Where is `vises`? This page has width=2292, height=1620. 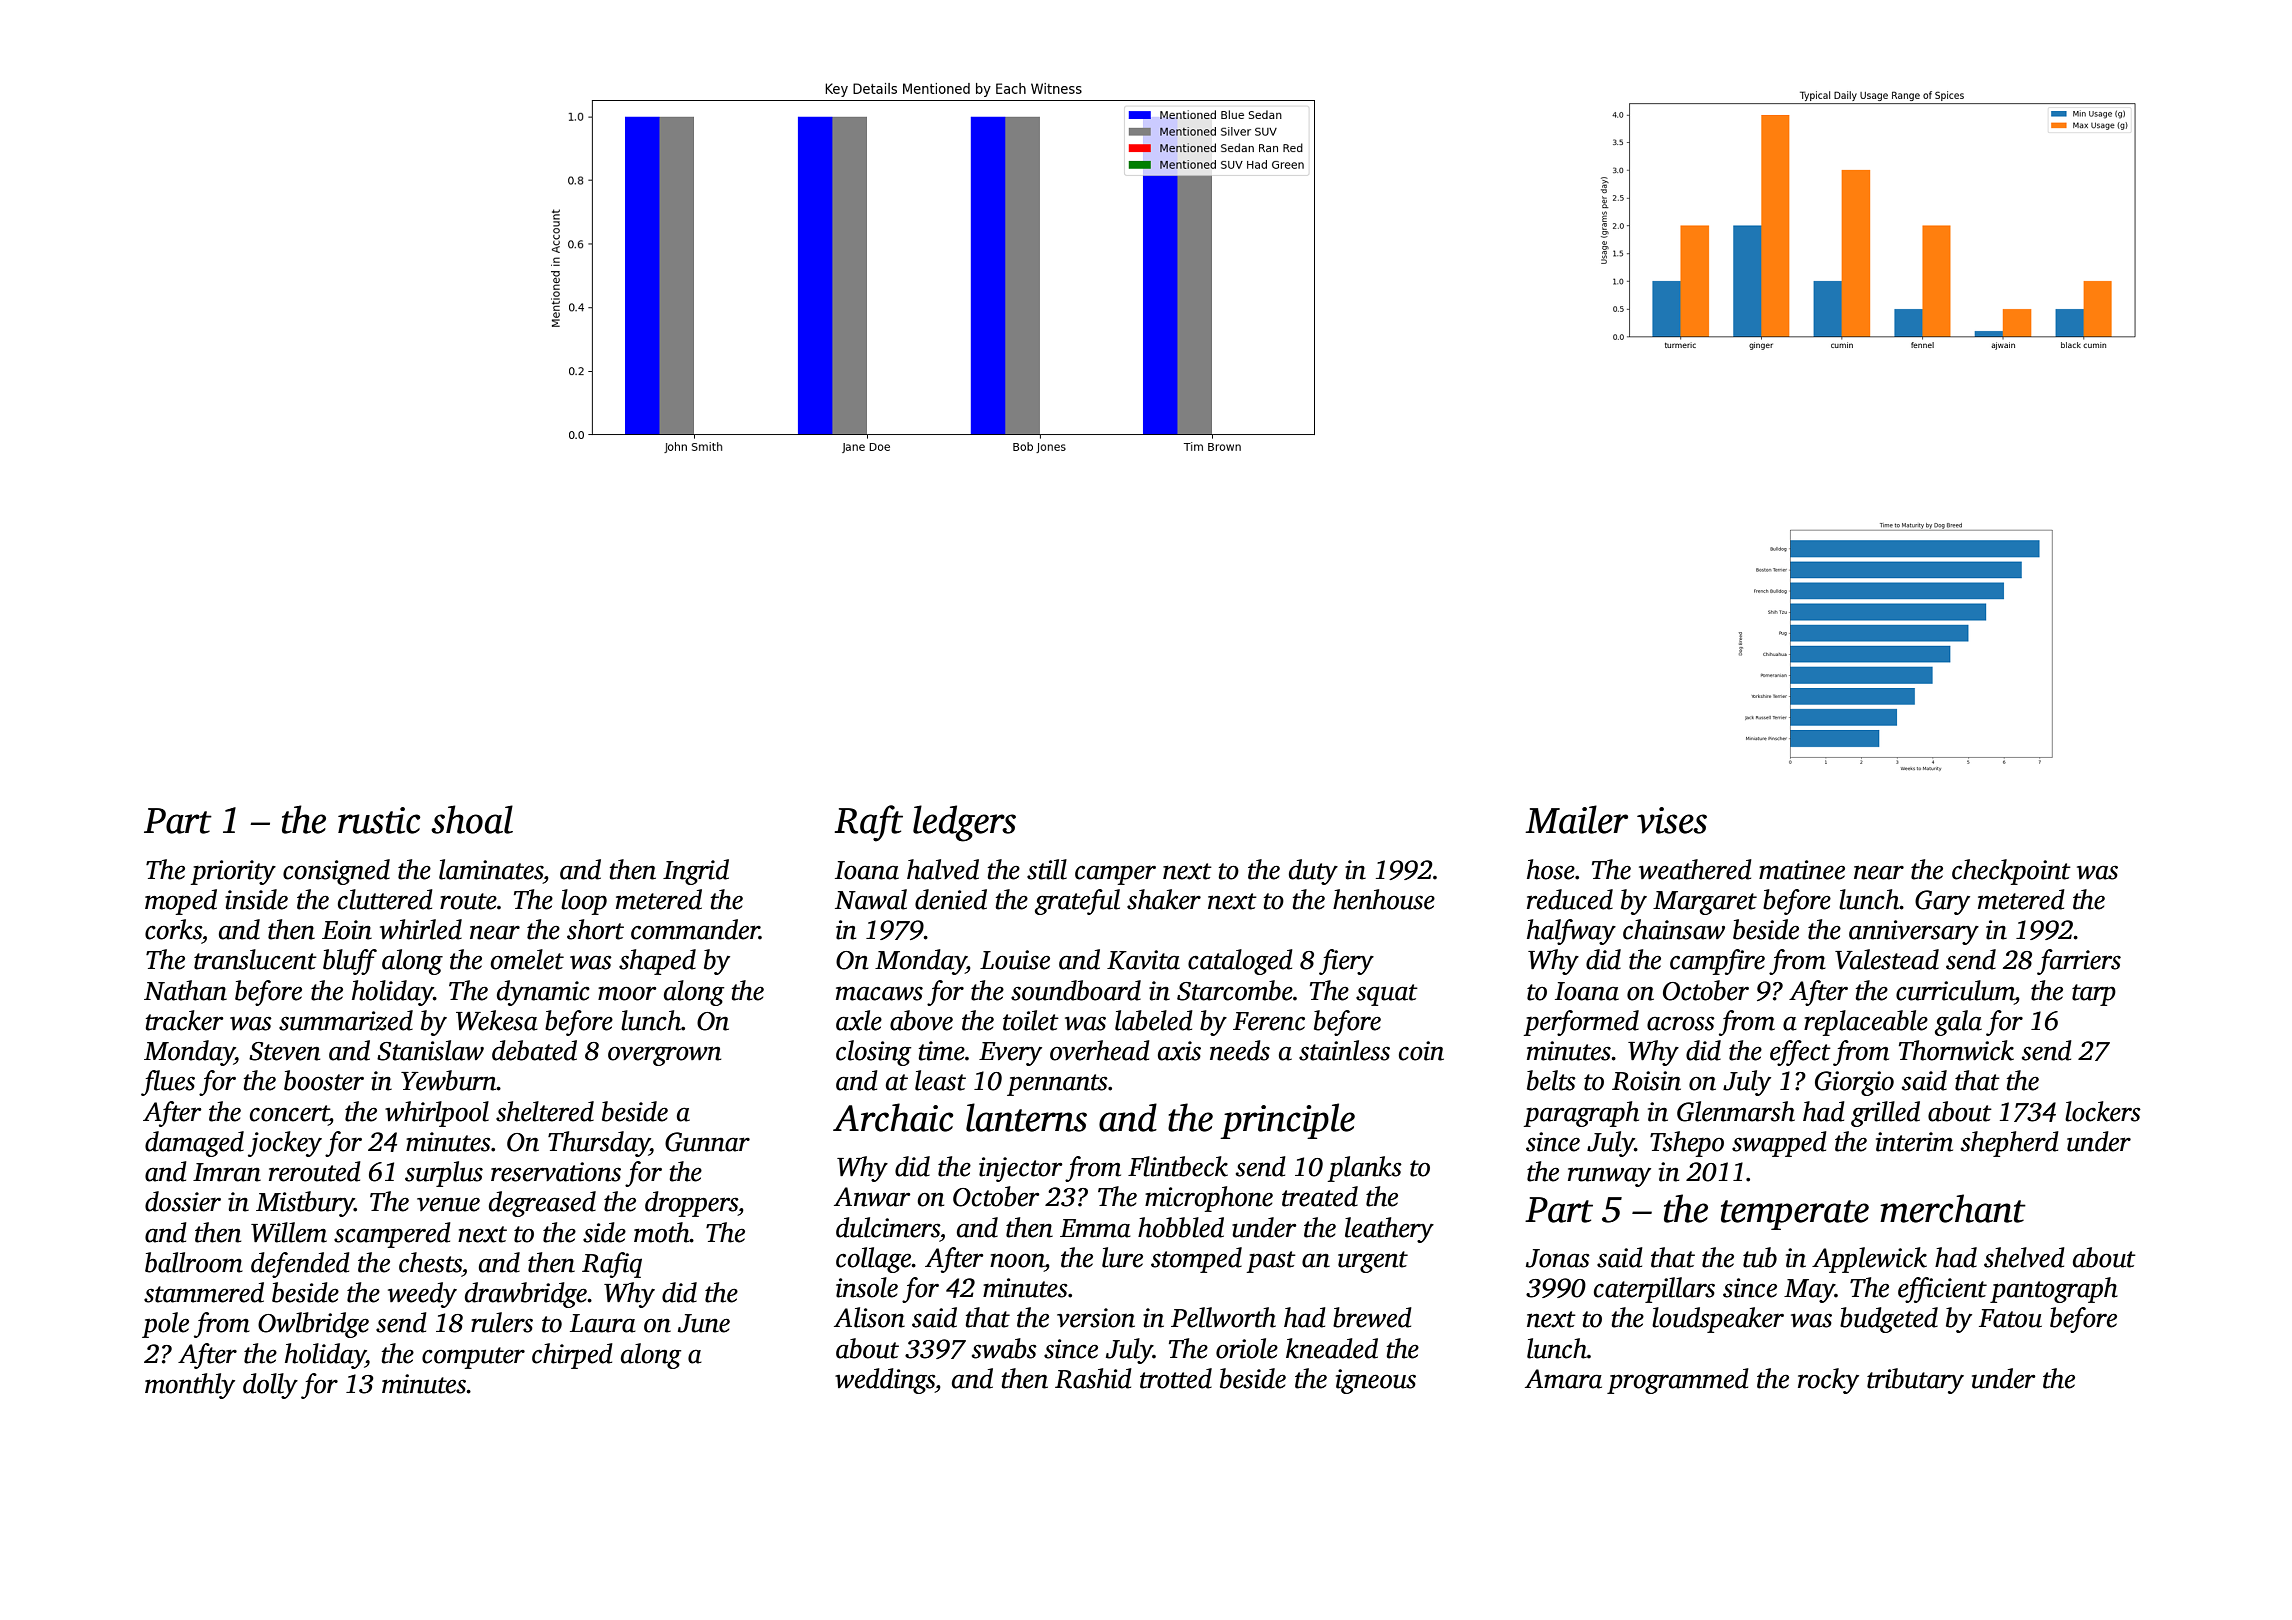 vises is located at coordinates (1672, 820).
